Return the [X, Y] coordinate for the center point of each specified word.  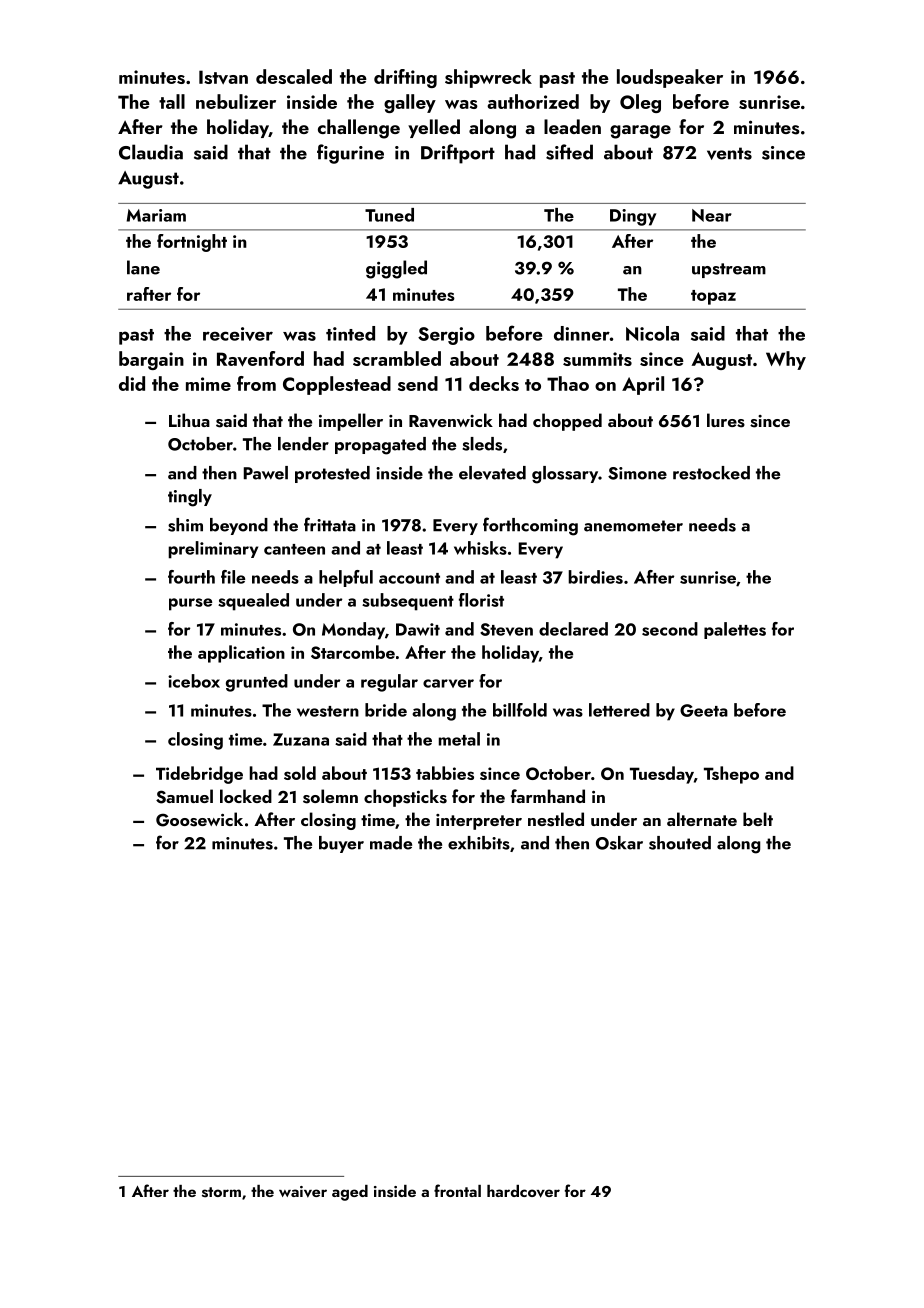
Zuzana [301, 739]
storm [221, 1192]
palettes [735, 630]
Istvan [223, 77]
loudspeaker [670, 78]
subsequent [408, 602]
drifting [405, 78]
